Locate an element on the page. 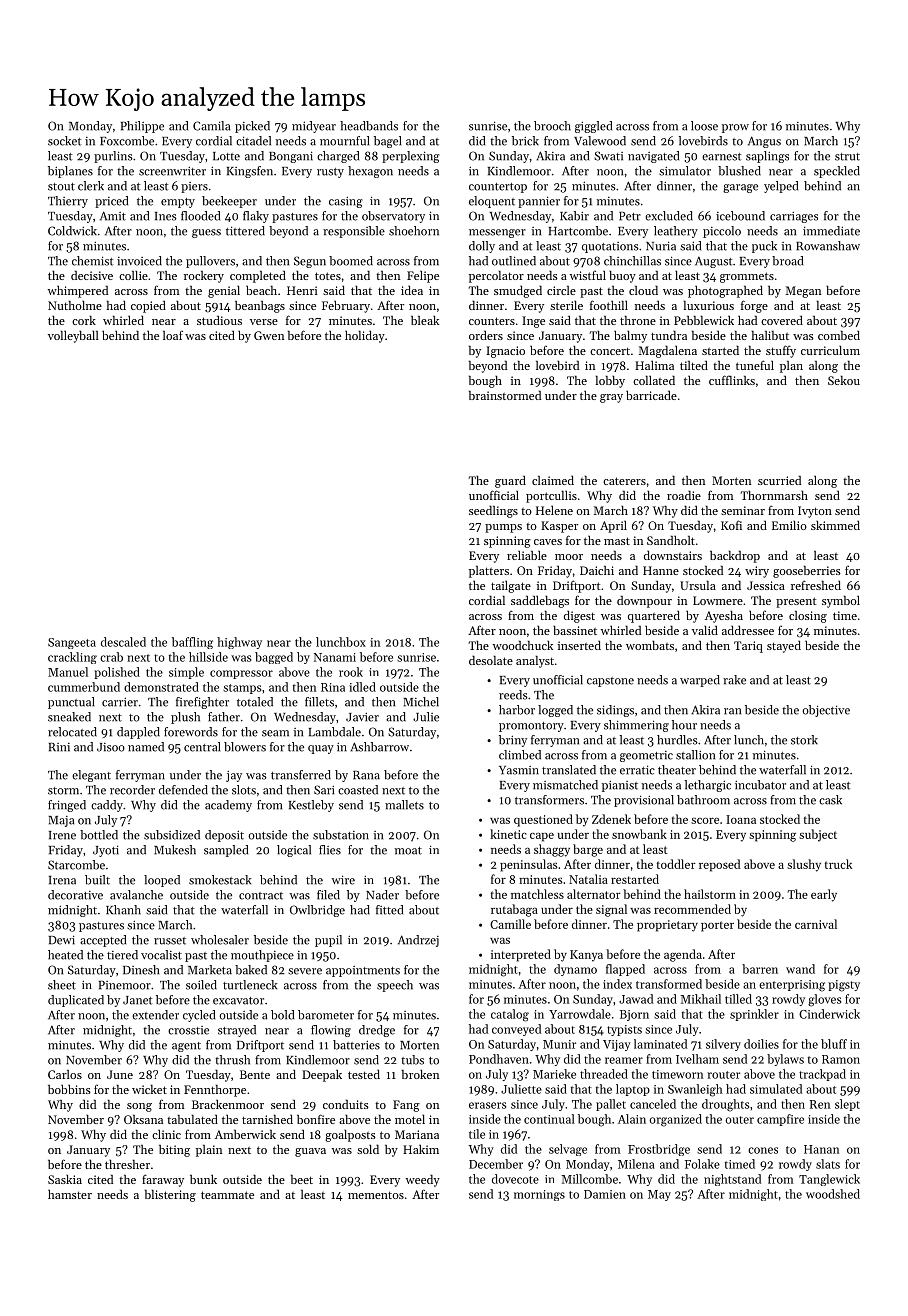 Image resolution: width=908 pixels, height=1316 pixels. shoehorn is located at coordinates (414, 231).
